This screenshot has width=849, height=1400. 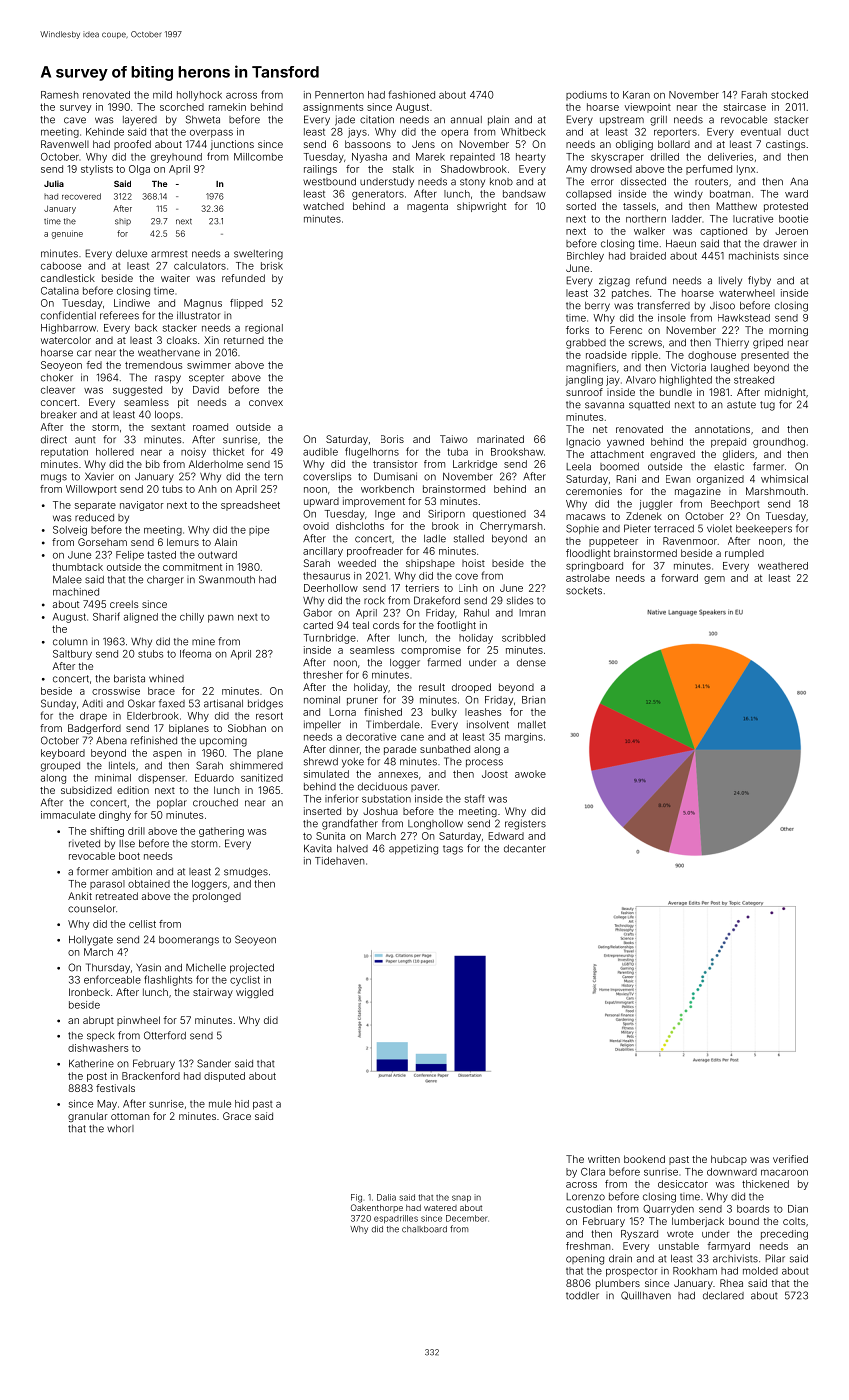 What do you see at coordinates (644, 1159) in the screenshot?
I see `bookend` at bounding box center [644, 1159].
